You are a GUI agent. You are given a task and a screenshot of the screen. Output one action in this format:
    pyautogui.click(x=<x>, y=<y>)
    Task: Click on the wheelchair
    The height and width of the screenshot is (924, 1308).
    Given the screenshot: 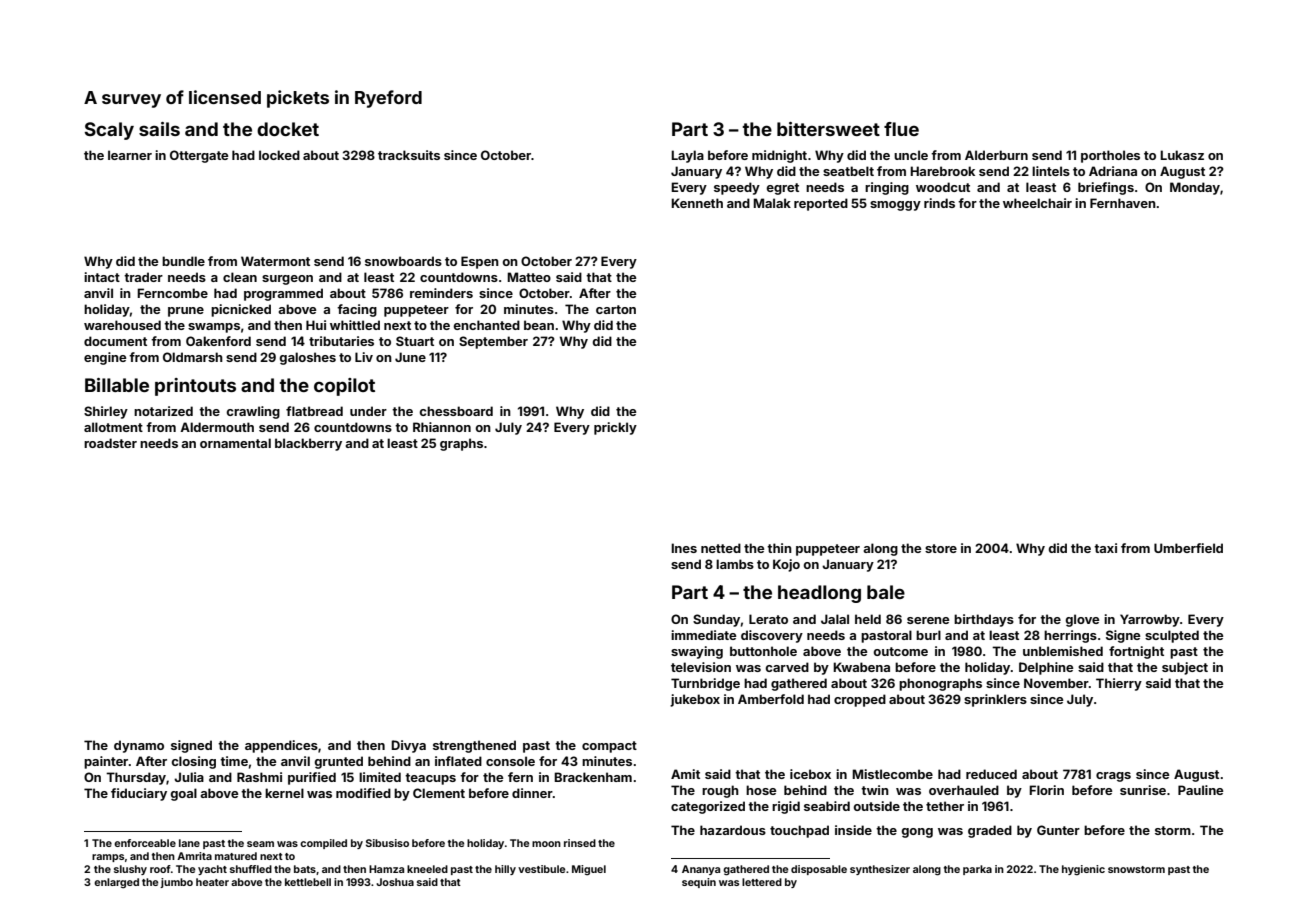 What is the action you would take?
    pyautogui.click(x=1037, y=203)
